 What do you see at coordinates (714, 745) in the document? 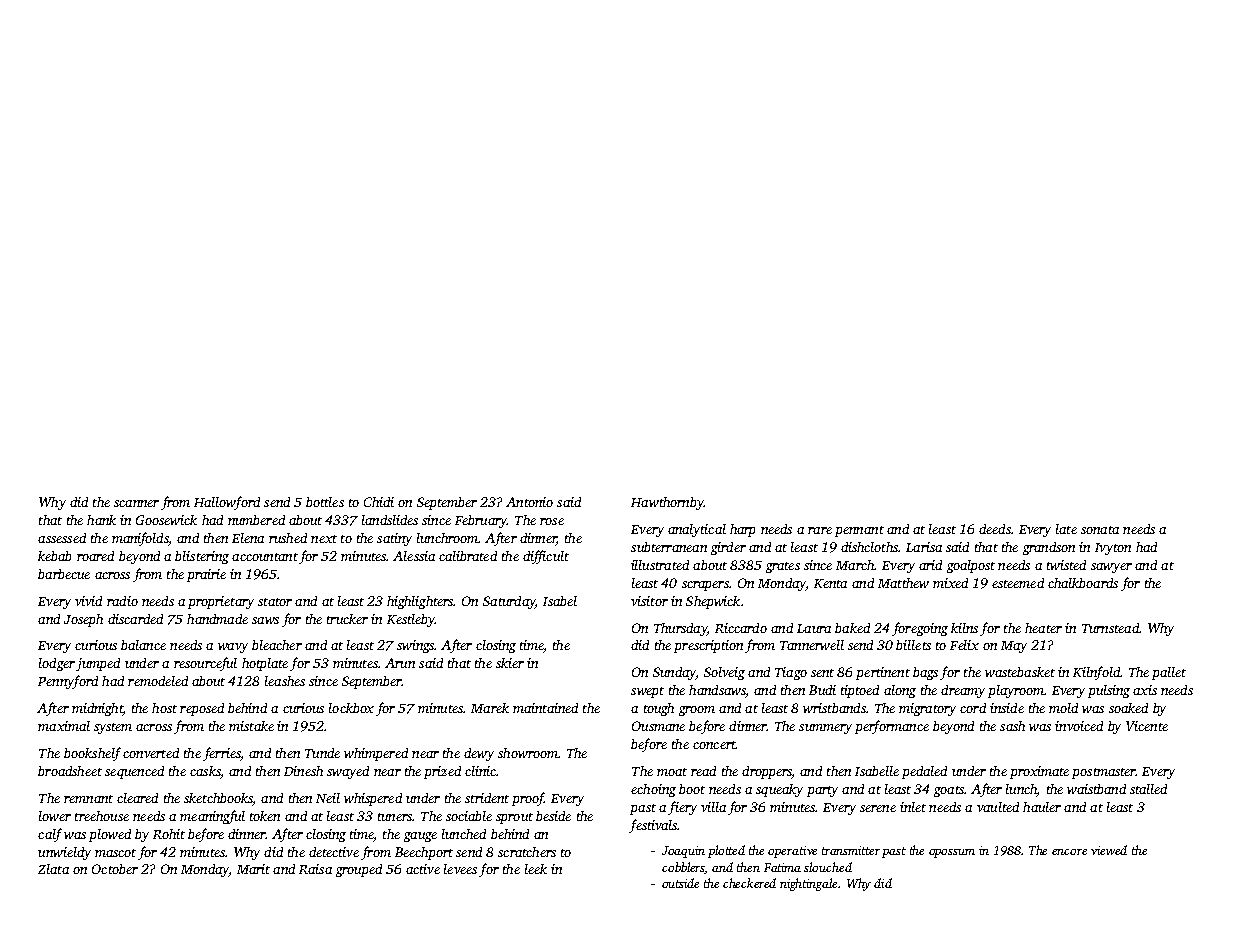
I see `concert` at bounding box center [714, 745].
